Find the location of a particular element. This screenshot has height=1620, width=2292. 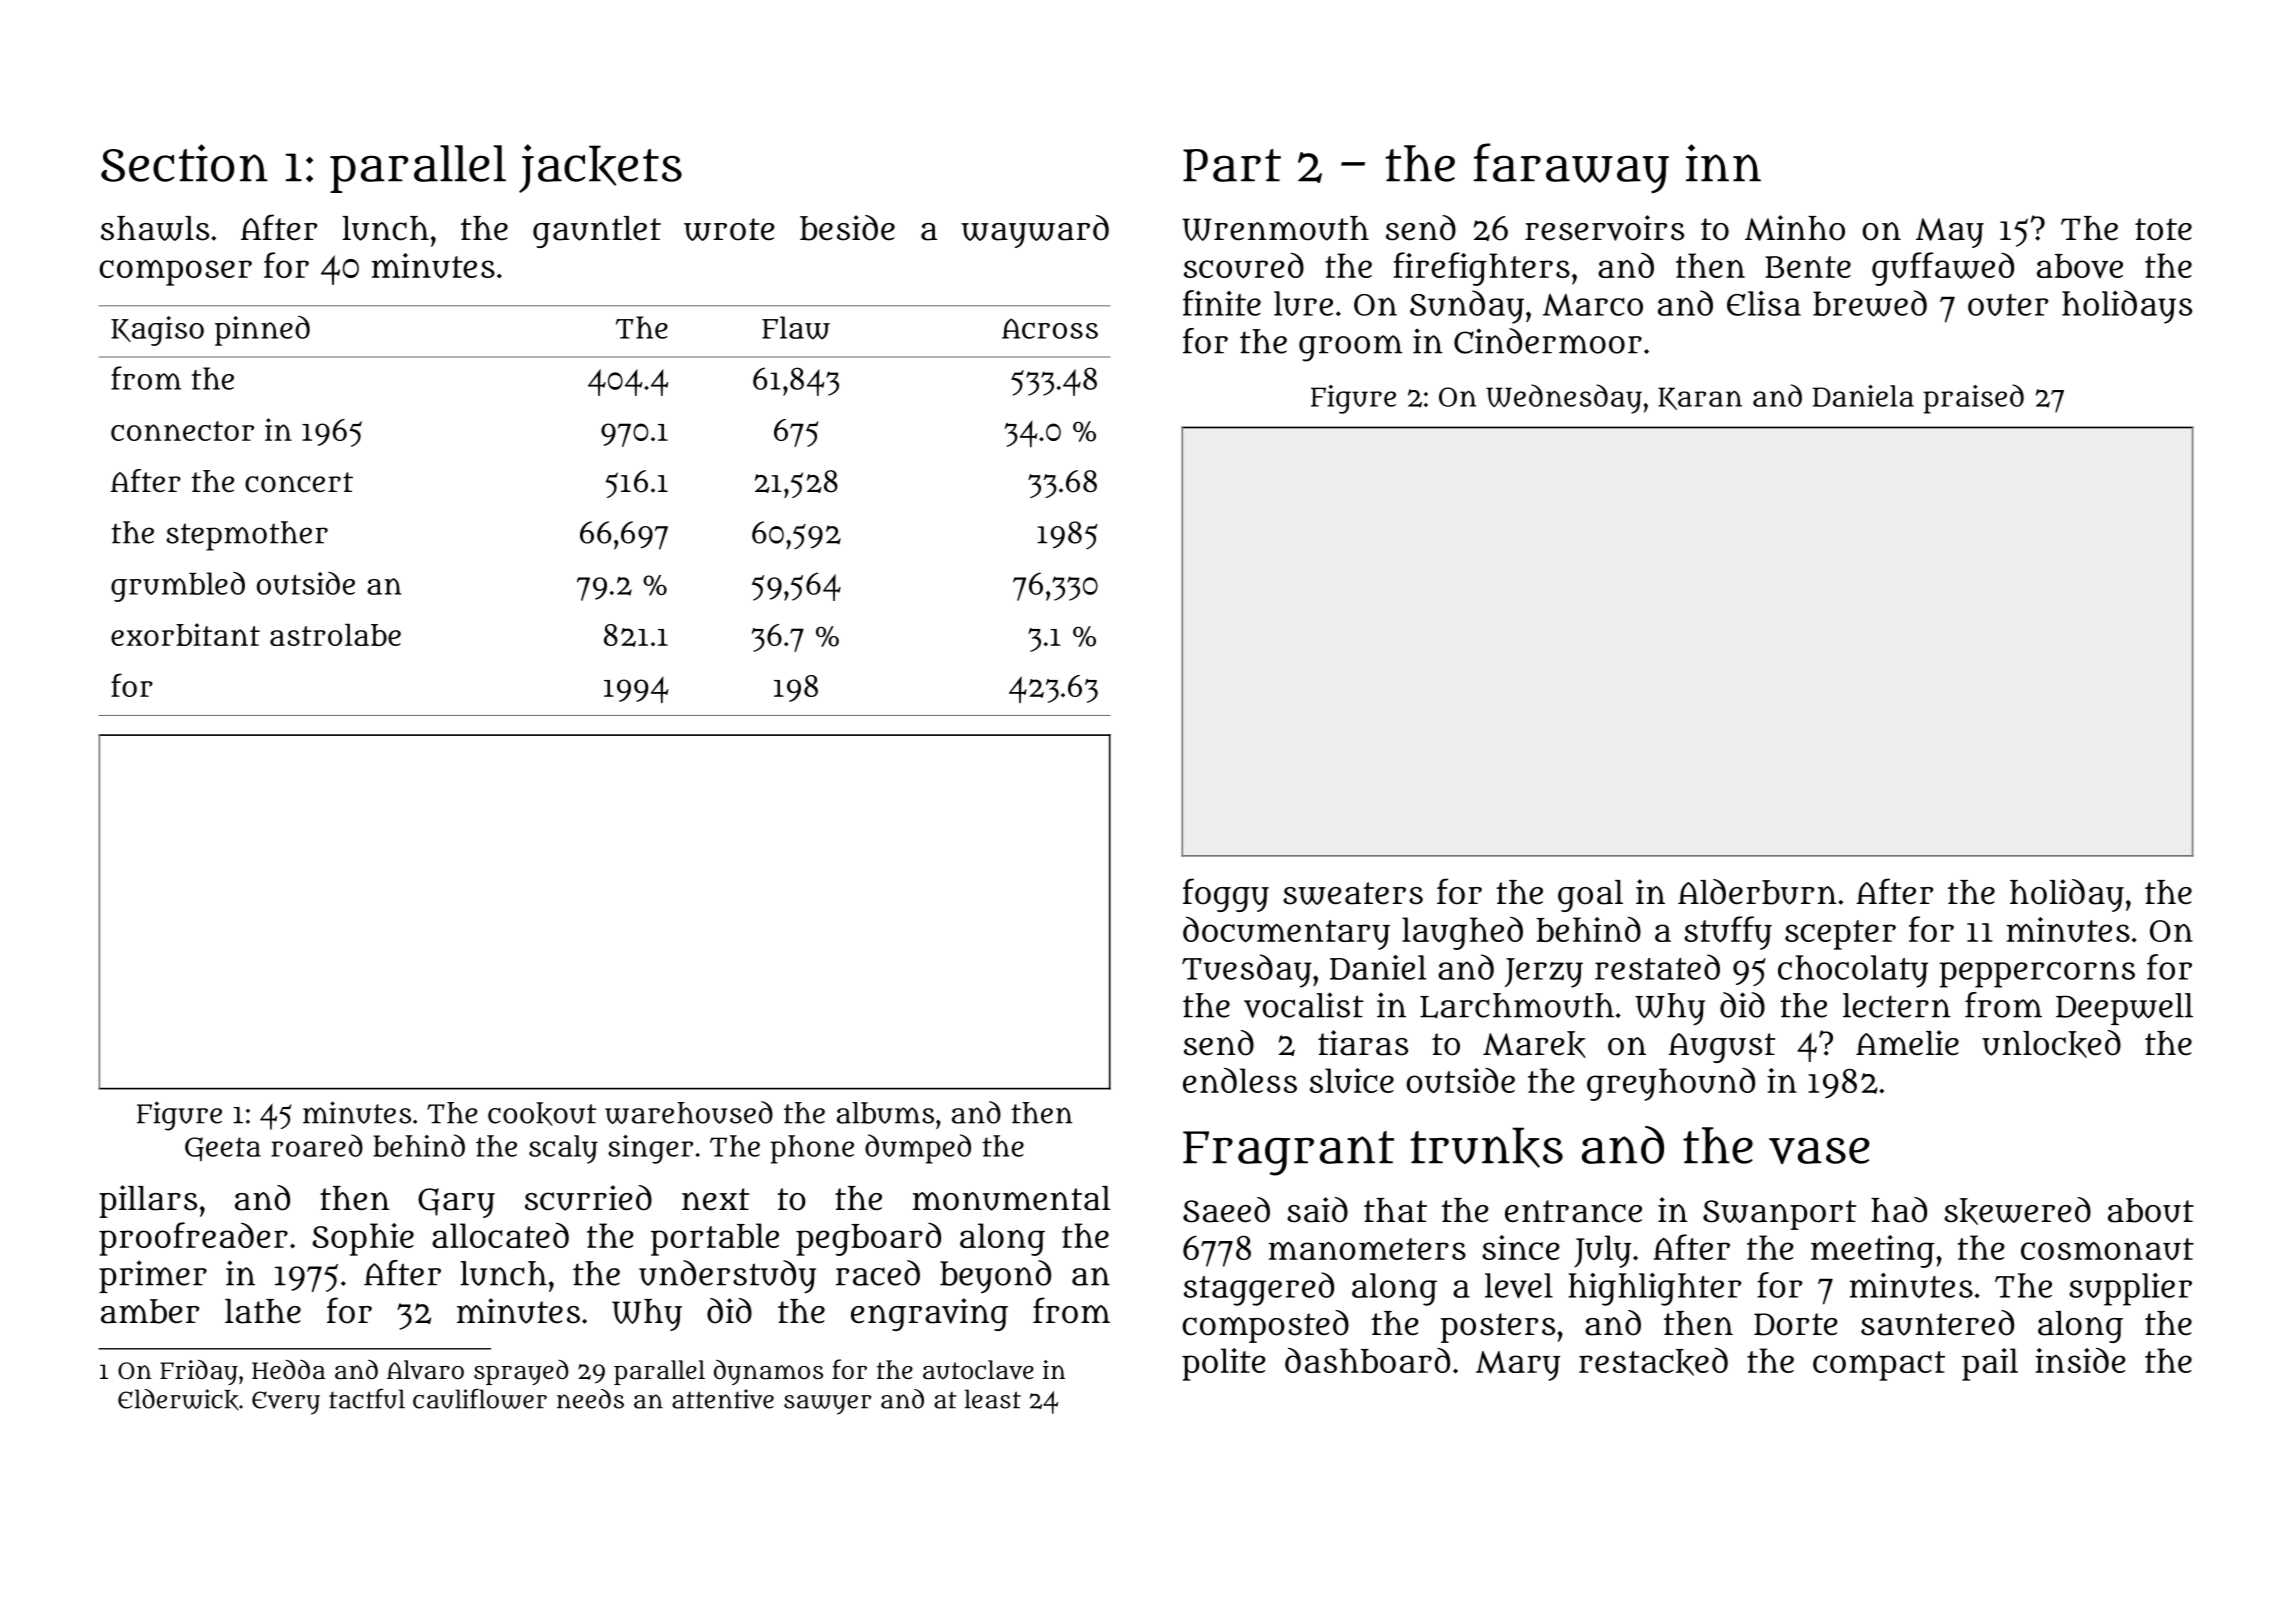

Alderburn is located at coordinates (1757, 892).
